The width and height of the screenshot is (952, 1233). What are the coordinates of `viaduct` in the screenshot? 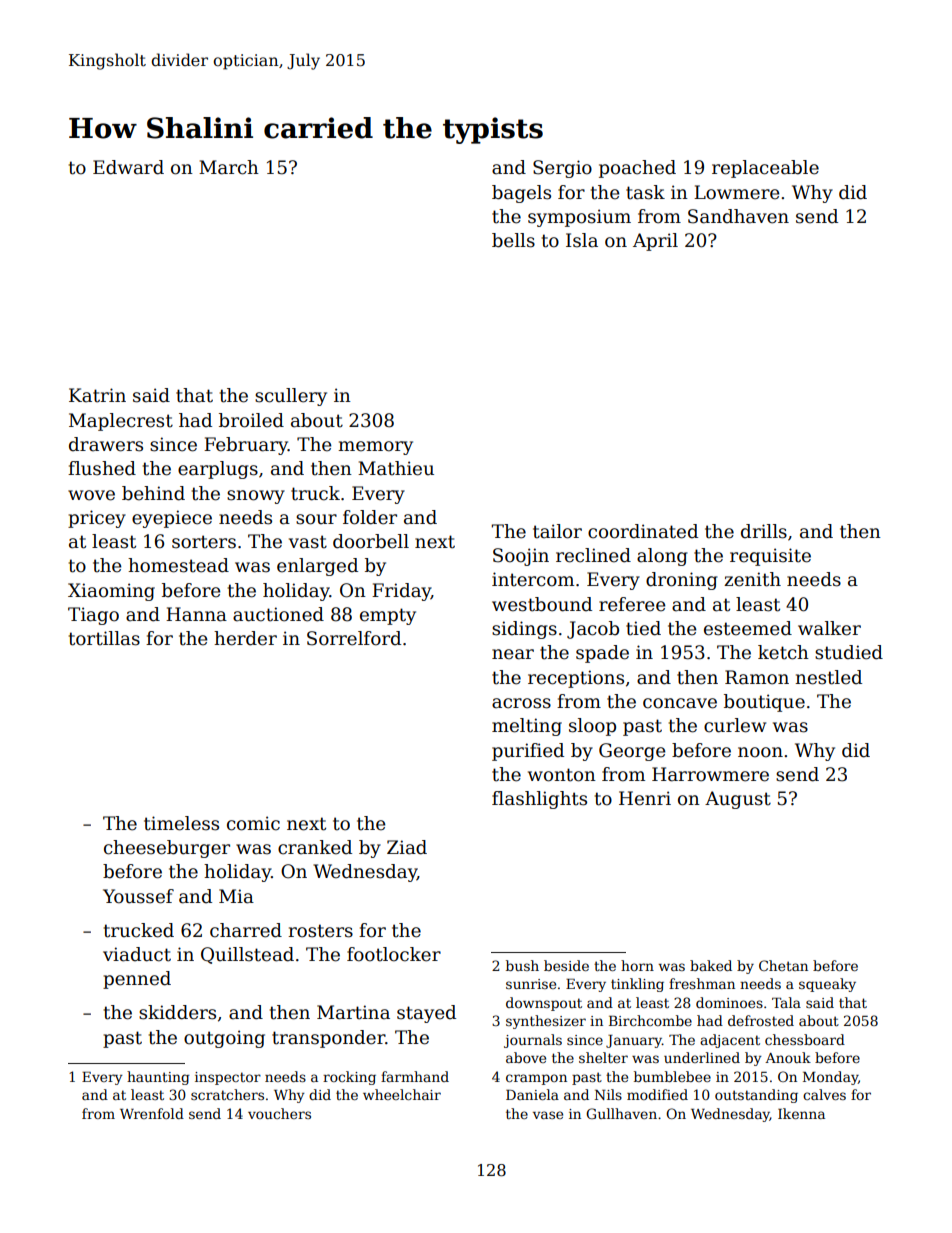 It's located at (137, 954).
